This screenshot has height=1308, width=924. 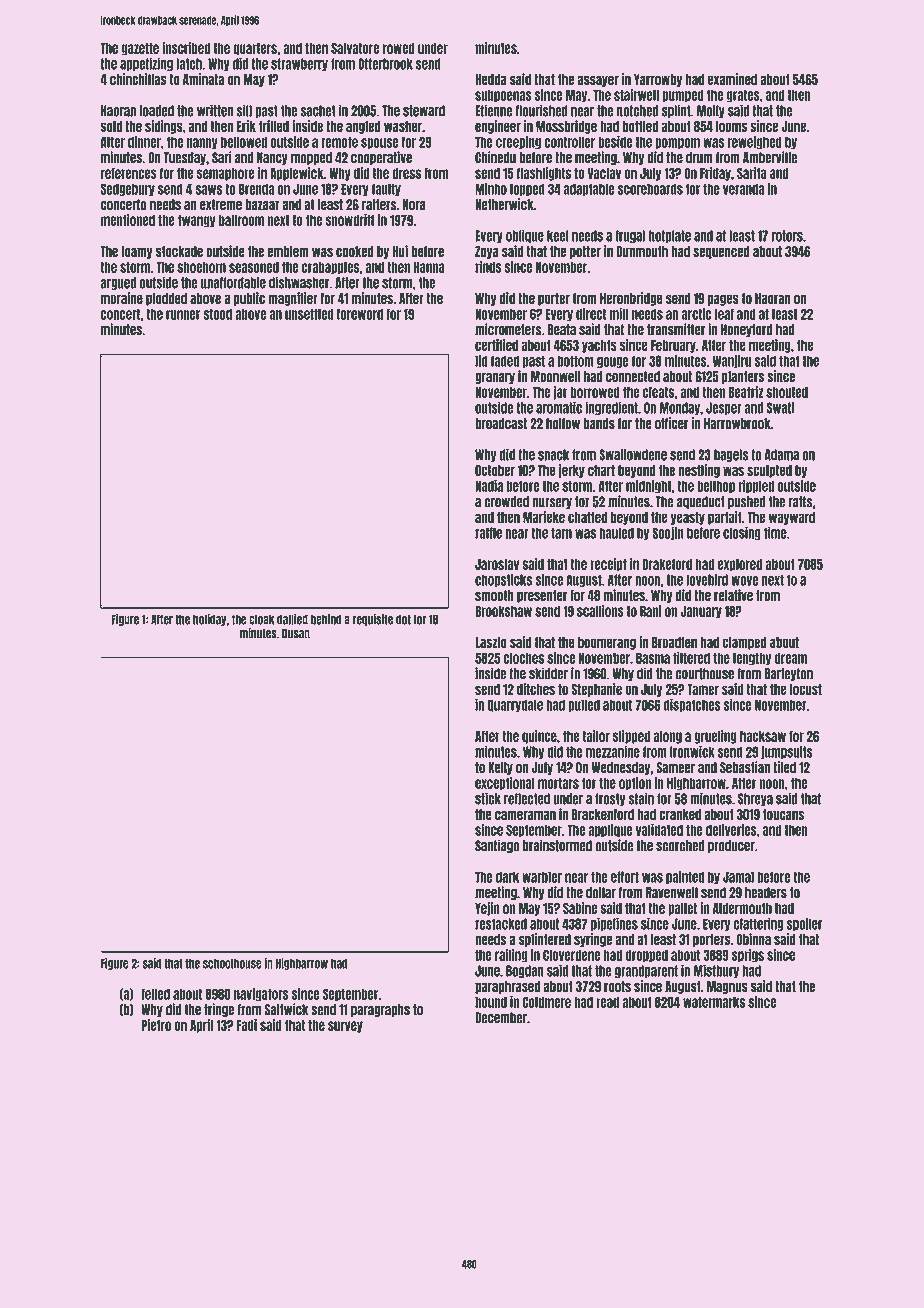 I want to click on examined, so click(x=732, y=79).
